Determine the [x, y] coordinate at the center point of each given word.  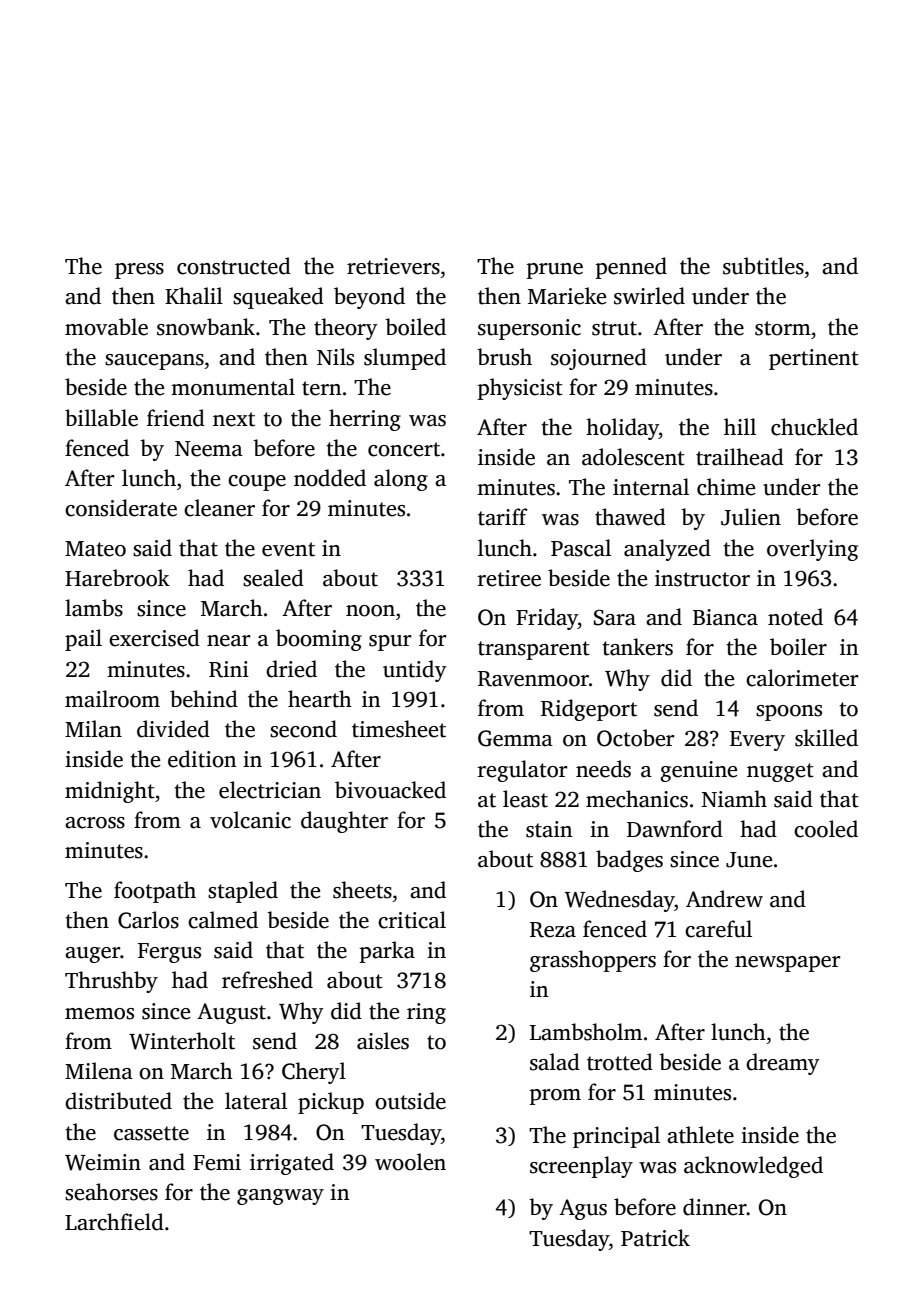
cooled [826, 829]
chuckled [814, 427]
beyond [369, 298]
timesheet [399, 729]
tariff [503, 517]
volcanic [250, 820]
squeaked [278, 298]
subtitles [763, 266]
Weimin [103, 1162]
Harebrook [117, 578]
